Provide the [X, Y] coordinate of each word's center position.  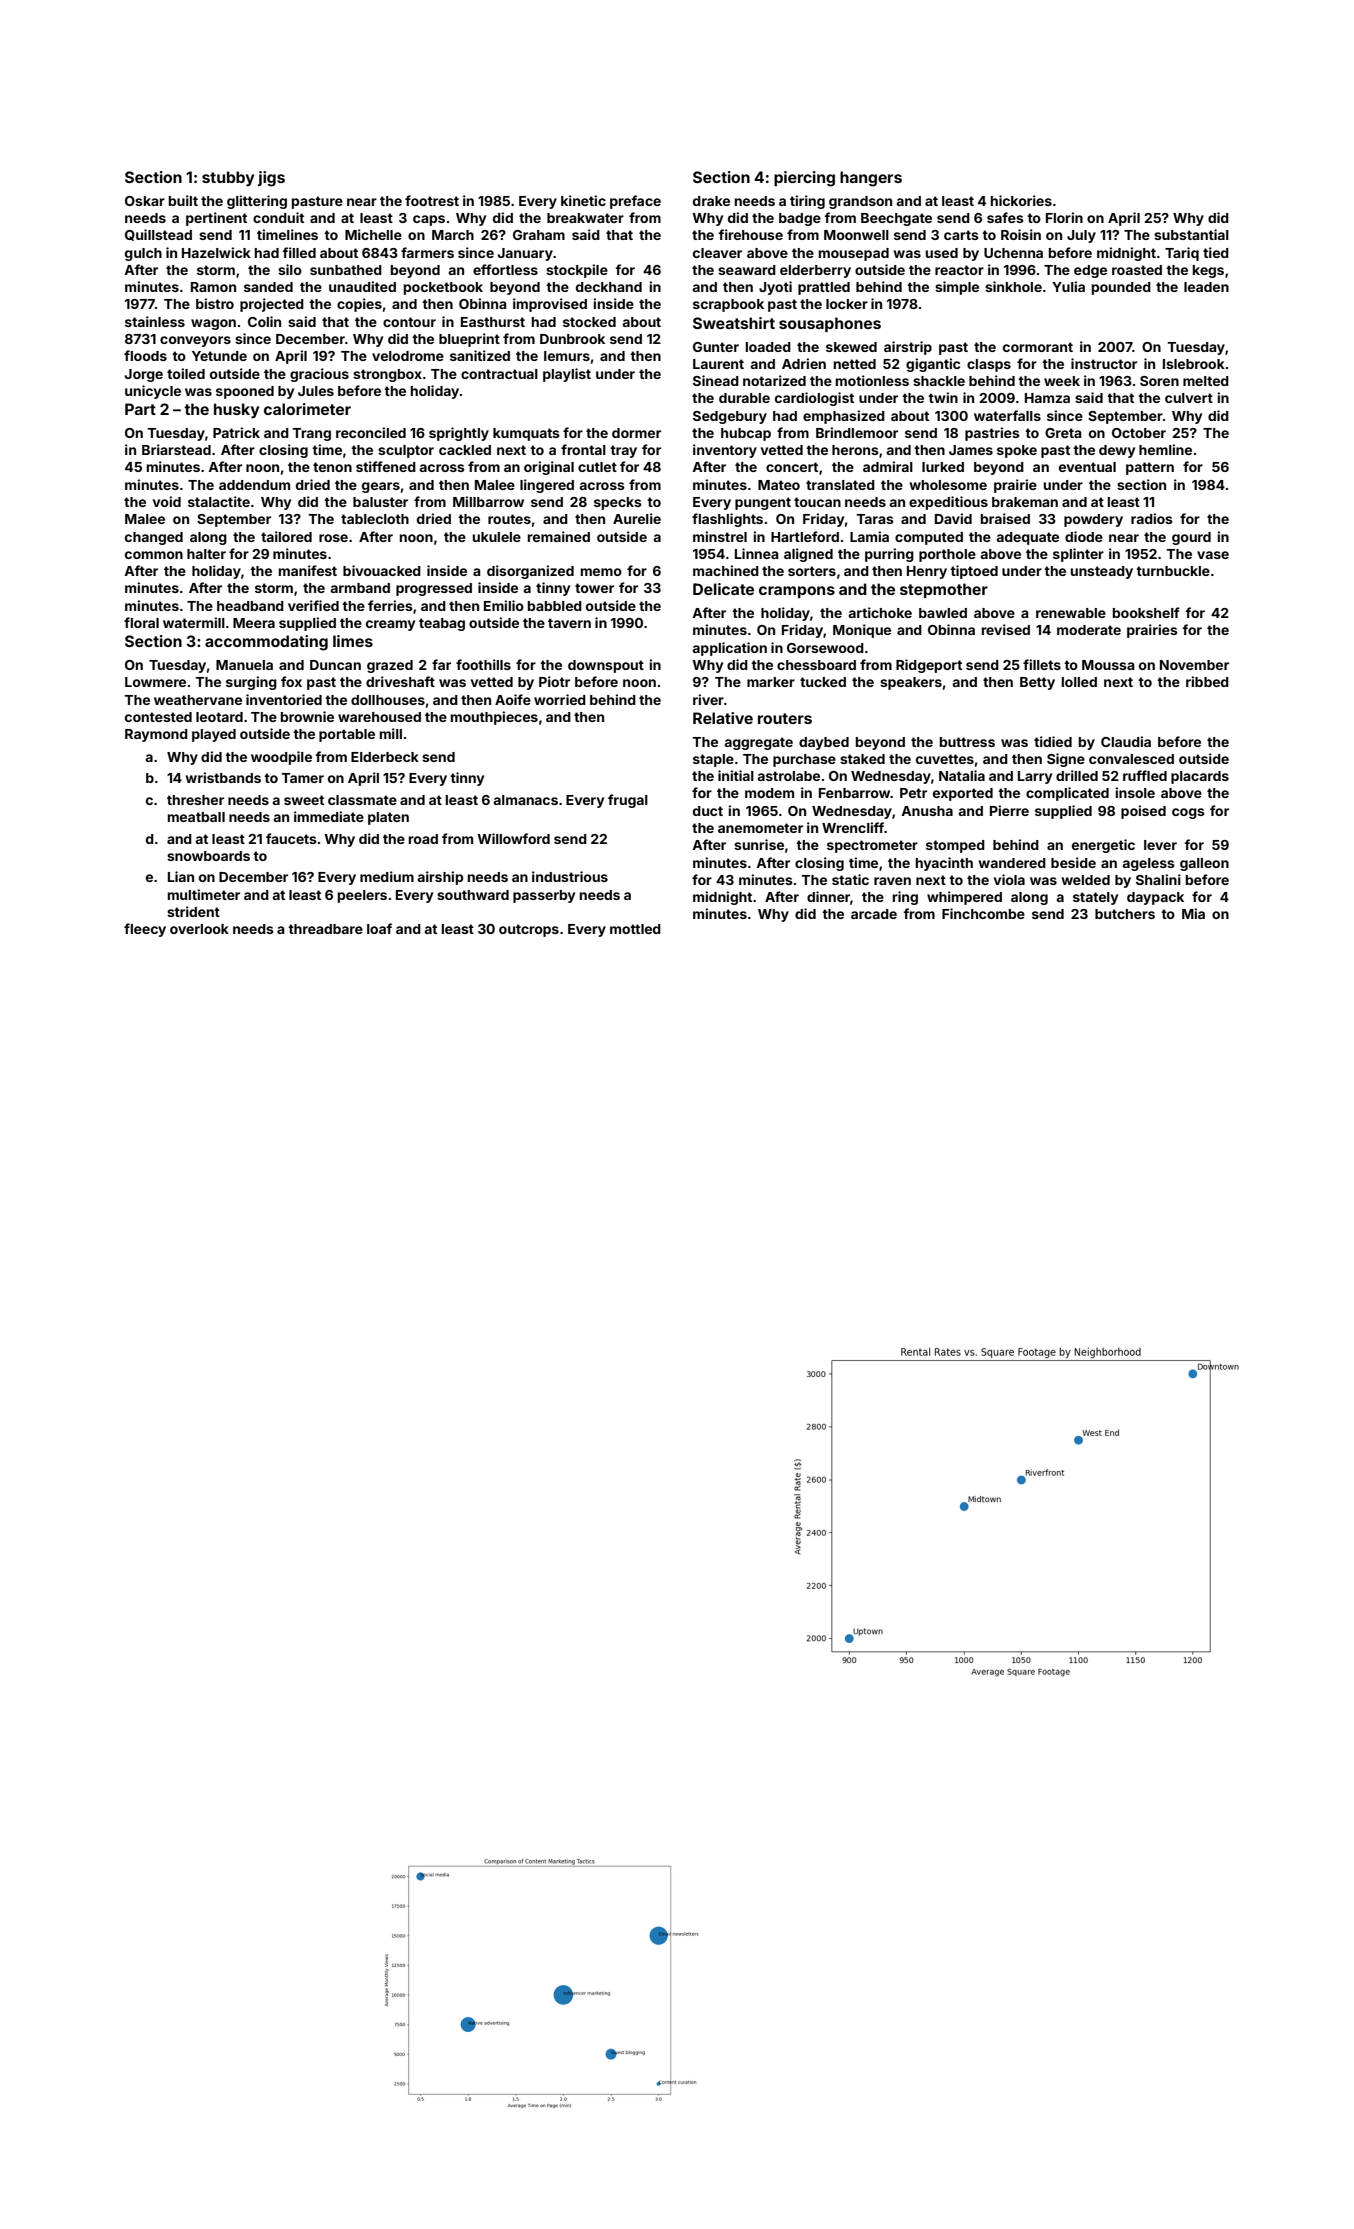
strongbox [387, 375]
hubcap [746, 434]
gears [381, 487]
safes [1005, 217]
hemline [1165, 449]
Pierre [1009, 810]
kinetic [583, 200]
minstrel [720, 536]
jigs [271, 179]
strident [193, 911]
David [953, 518]
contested [158, 717]
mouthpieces [494, 718]
